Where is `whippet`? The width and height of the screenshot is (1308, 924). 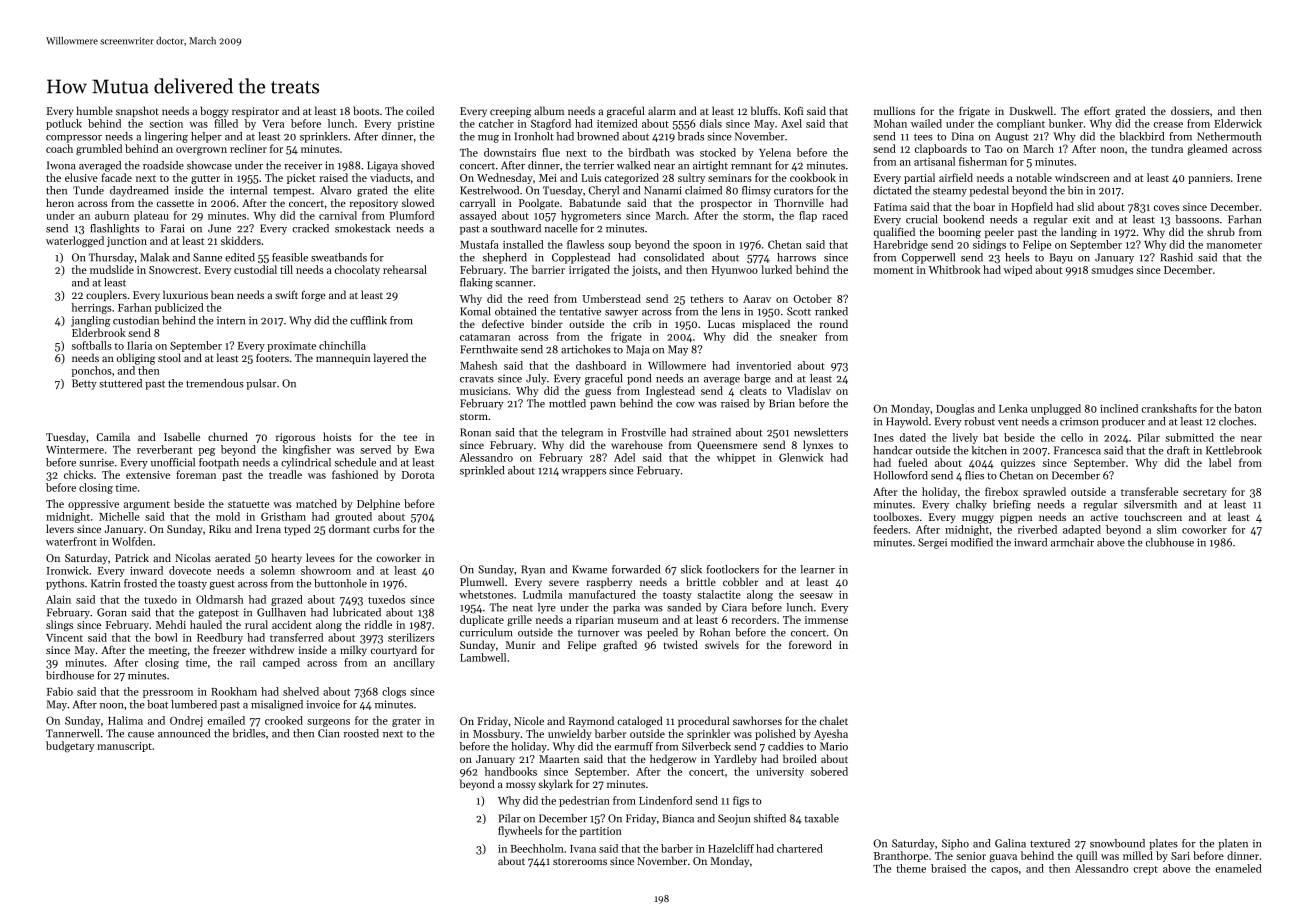 whippet is located at coordinates (736, 458).
